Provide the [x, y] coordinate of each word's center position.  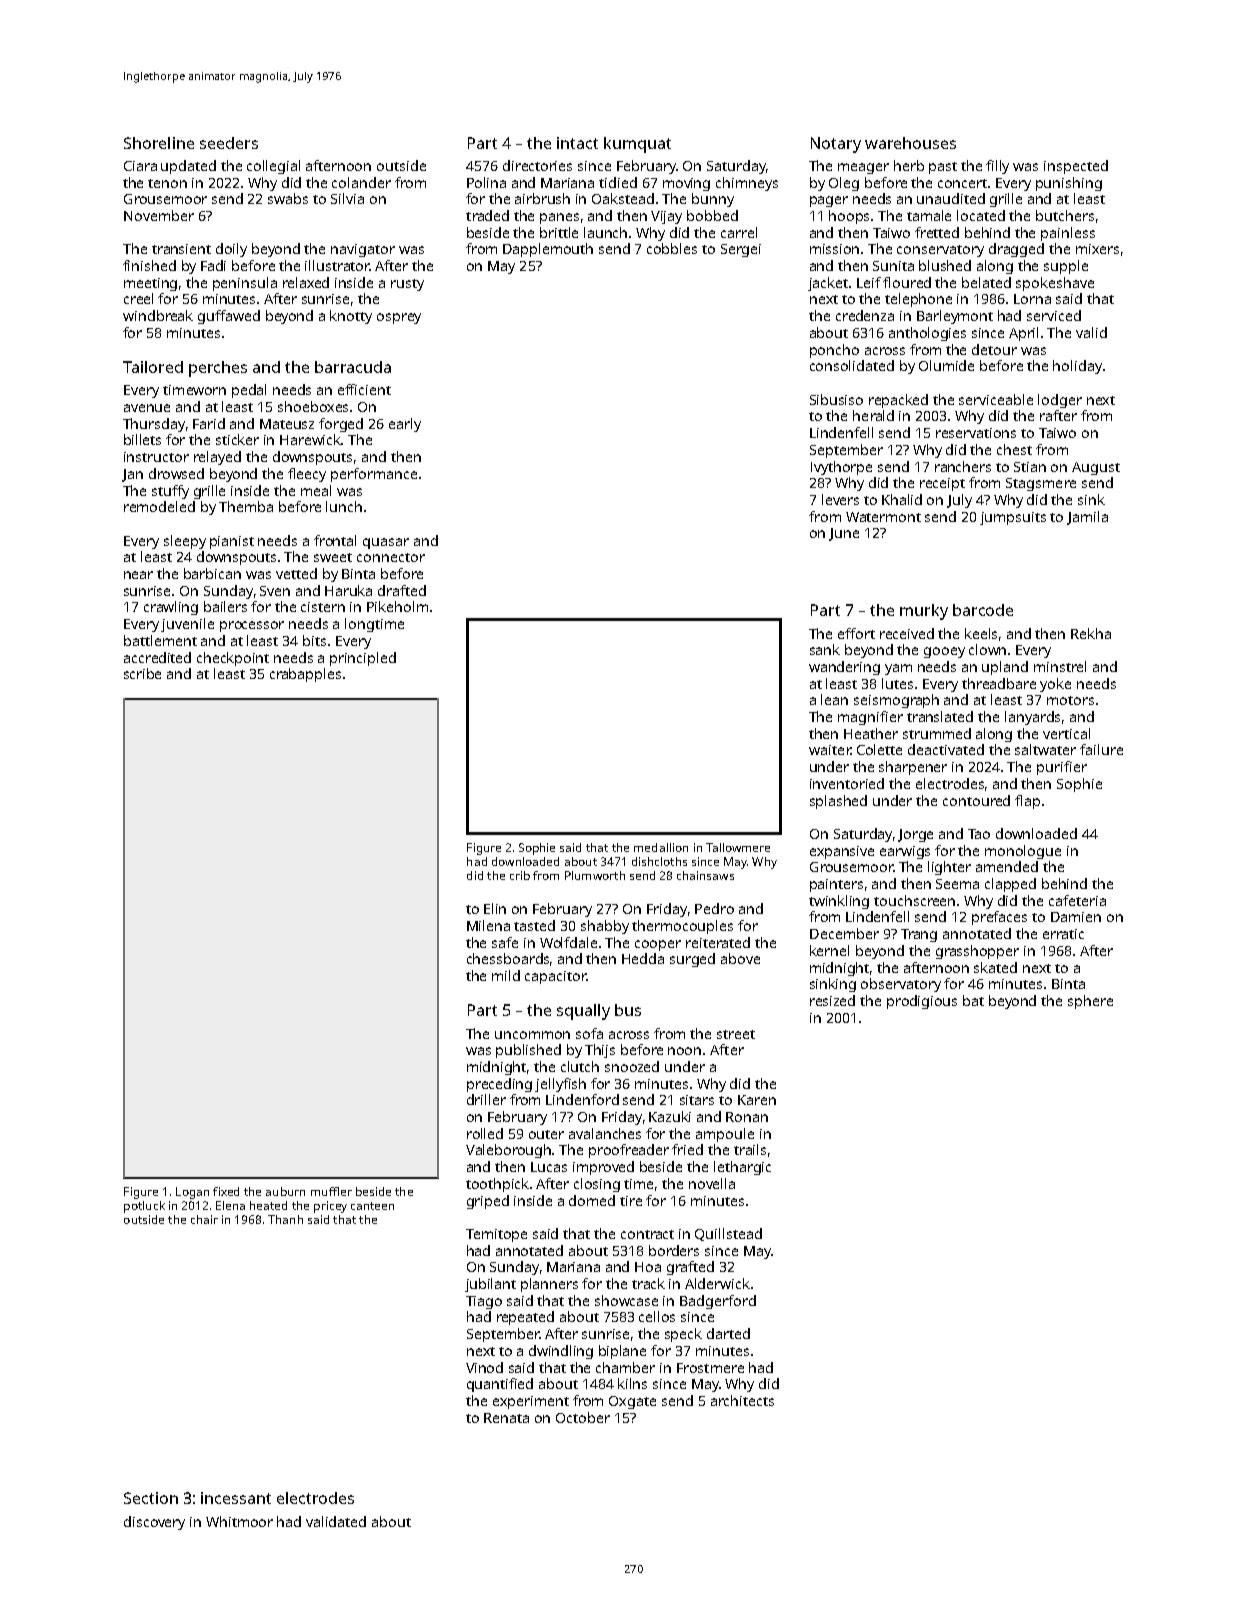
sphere [1090, 1002]
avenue [147, 408]
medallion [661, 847]
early [405, 425]
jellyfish [560, 1085]
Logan [192, 1193]
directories [537, 165]
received [907, 633]
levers [840, 499]
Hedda [643, 958]
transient [181, 249]
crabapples [305, 675]
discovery [154, 1523]
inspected [1076, 167]
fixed [226, 1191]
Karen [757, 1100]
